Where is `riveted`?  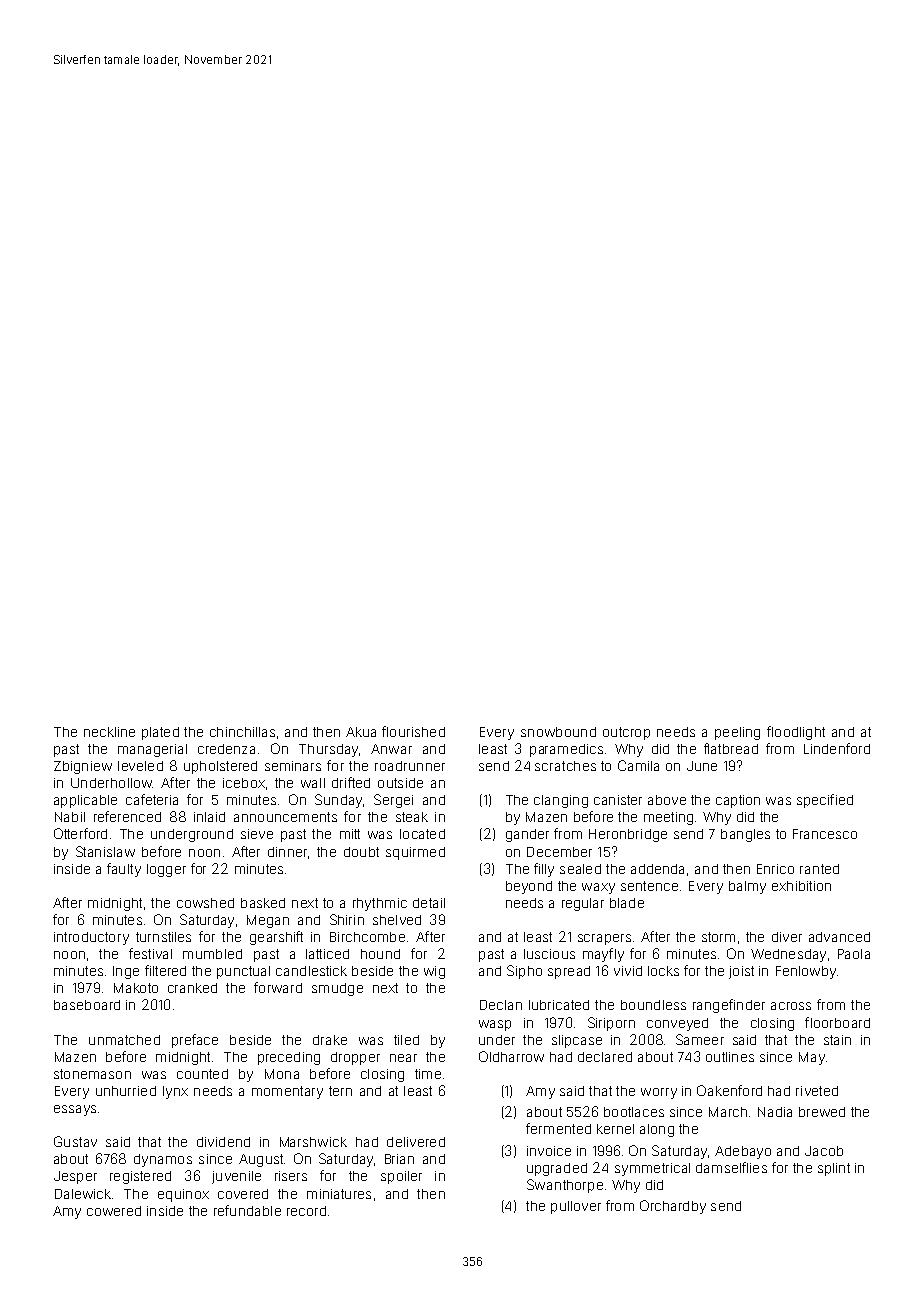
riveted is located at coordinates (817, 1091).
